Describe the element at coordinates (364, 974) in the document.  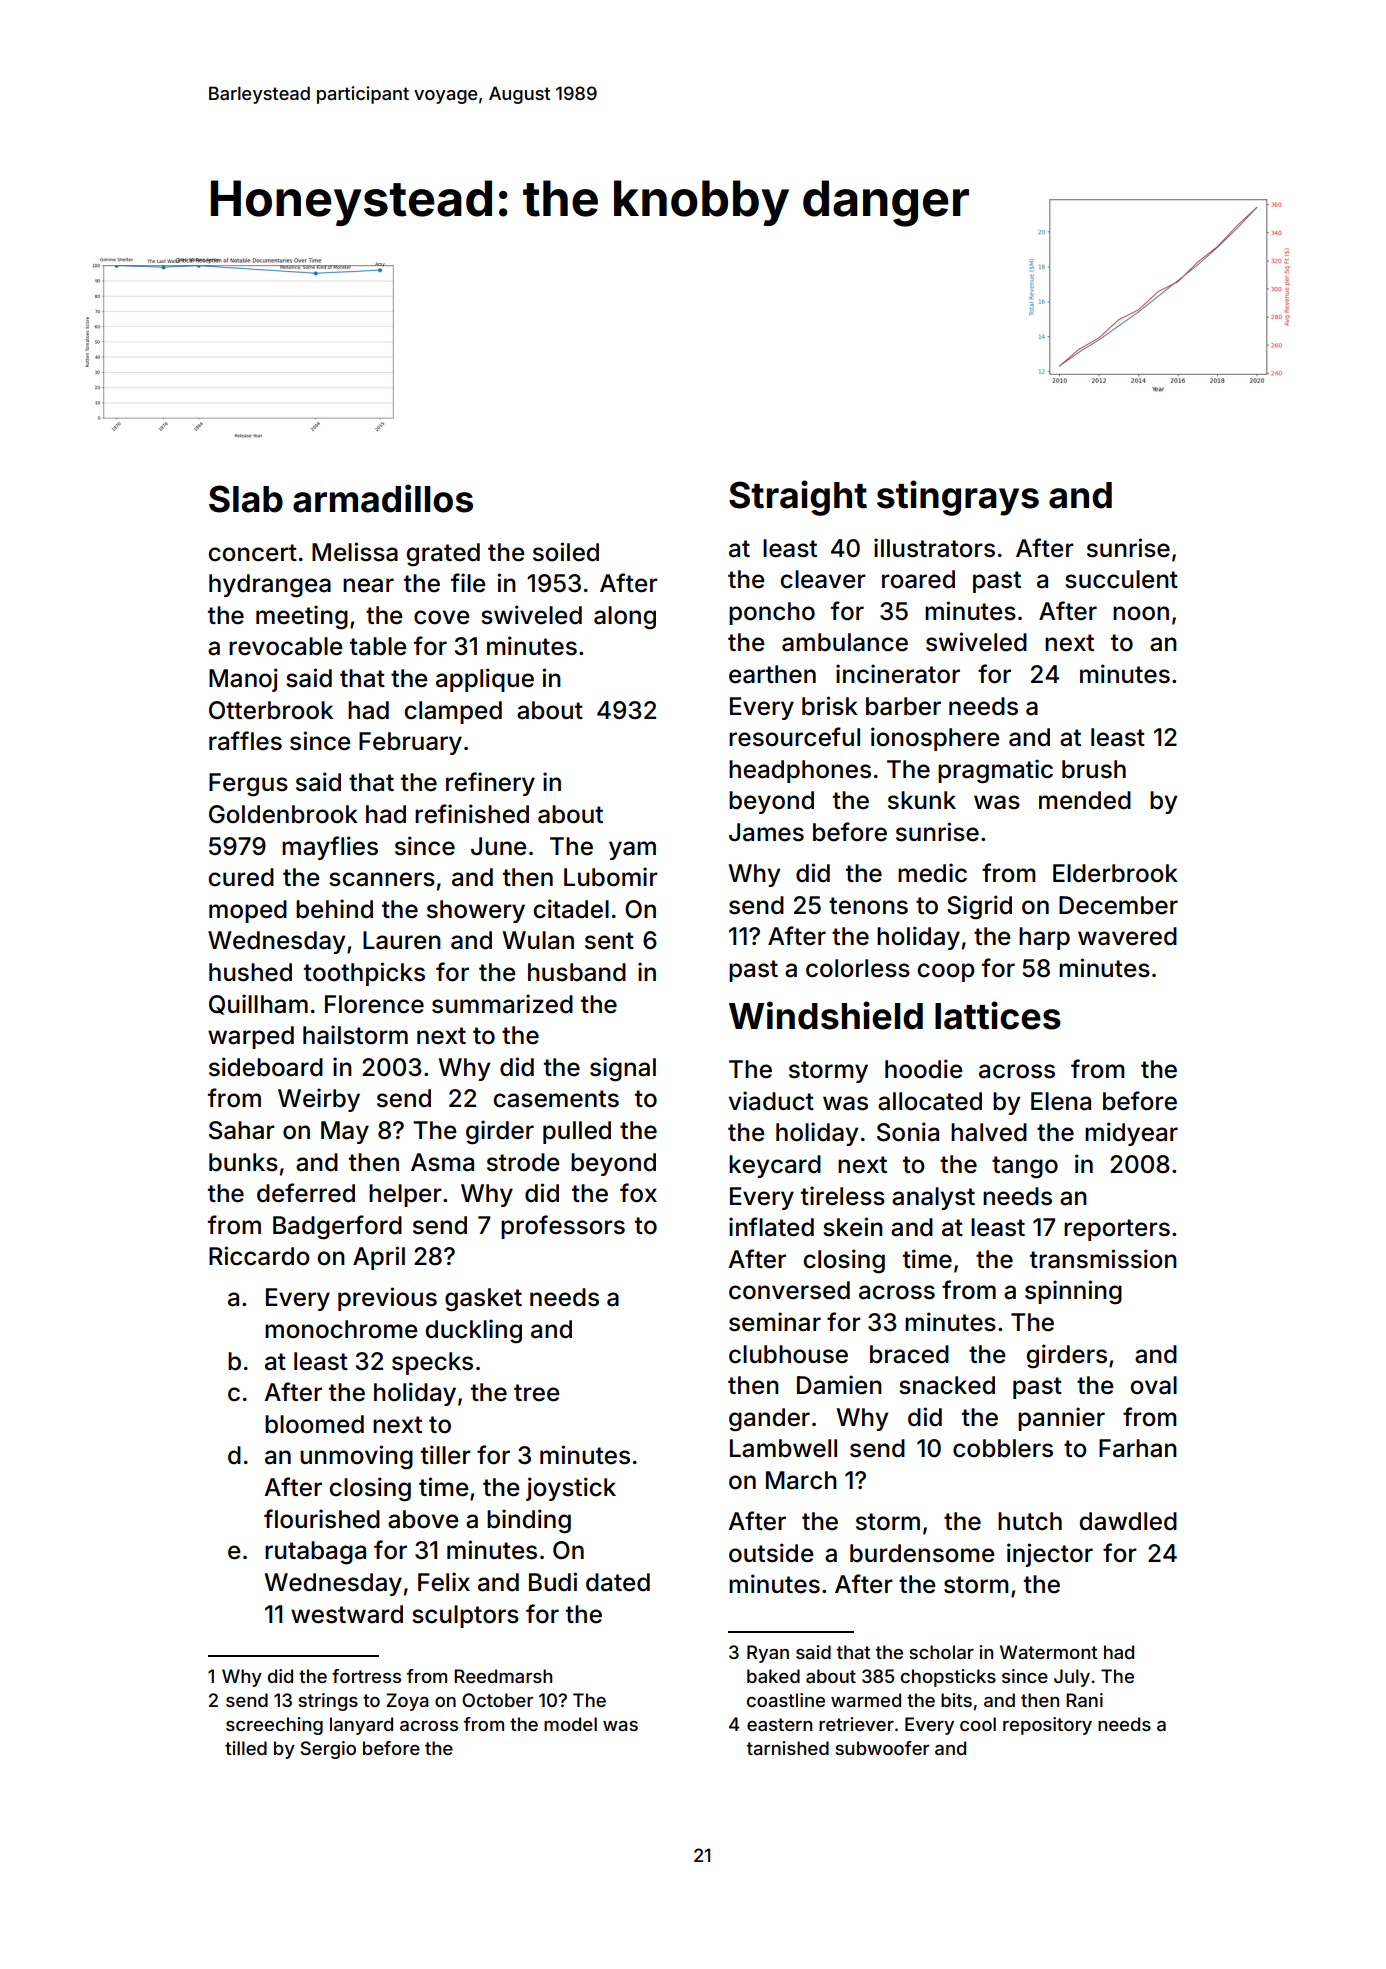
I see `toothpicks` at that location.
